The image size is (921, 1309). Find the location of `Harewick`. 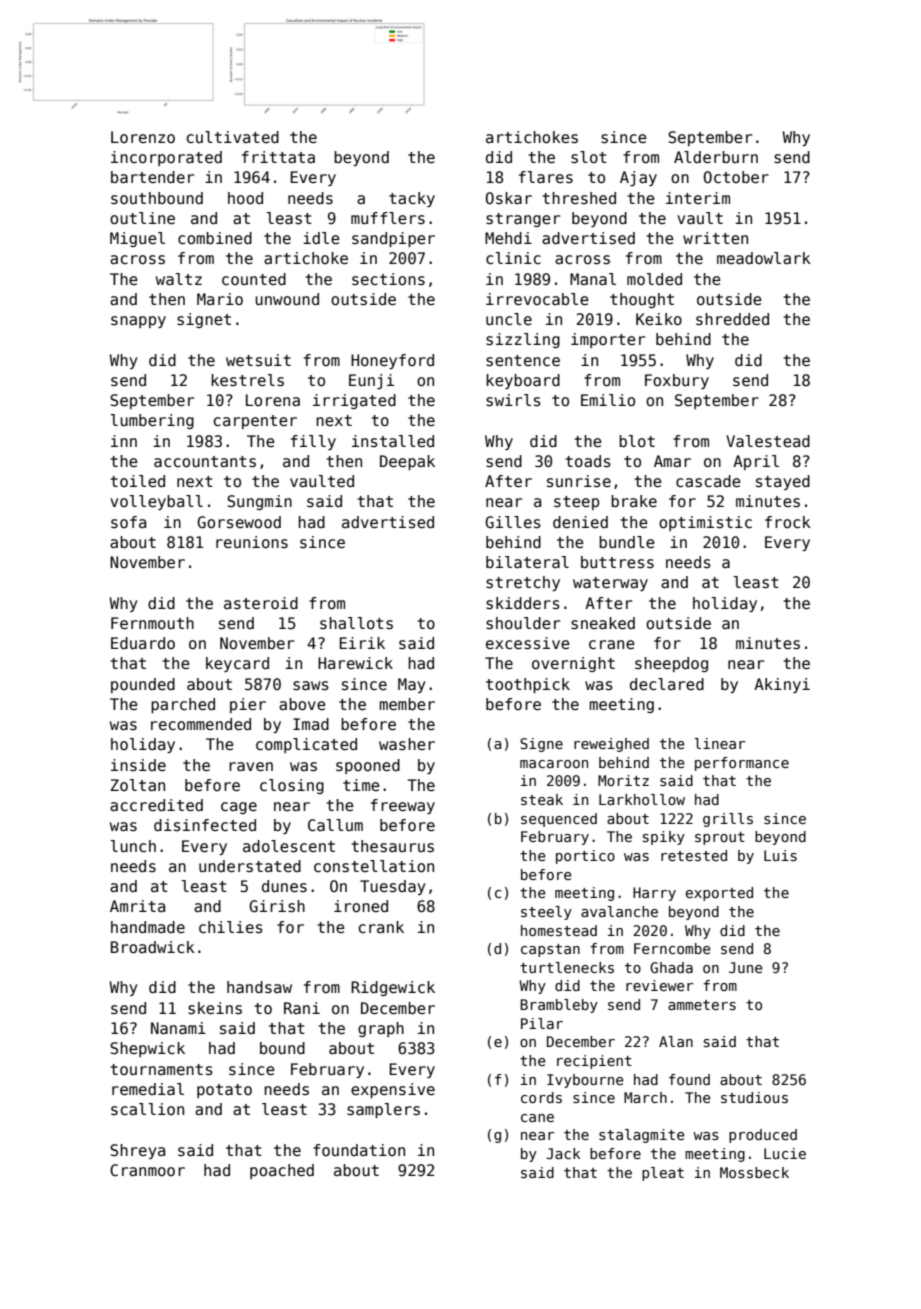

Harewick is located at coordinates (355, 663).
